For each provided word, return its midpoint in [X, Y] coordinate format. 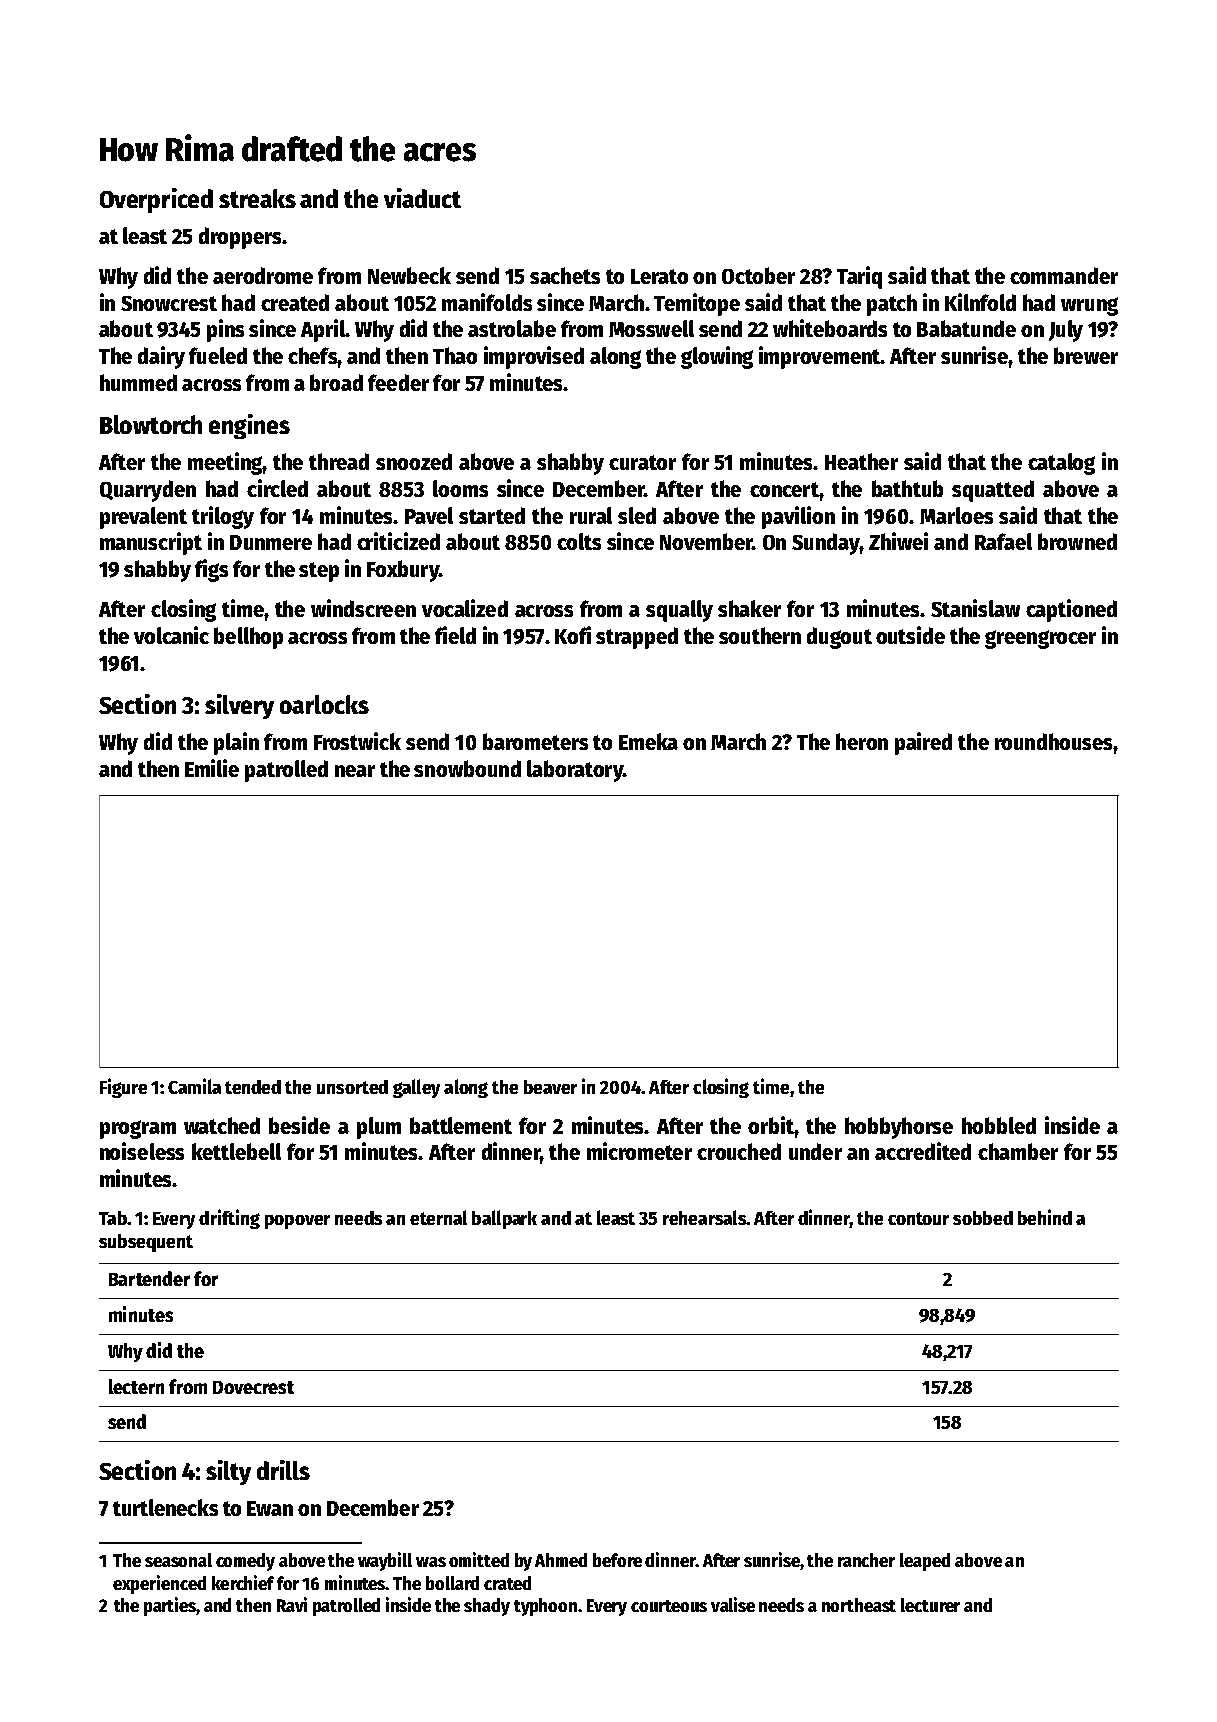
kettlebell [236, 1151]
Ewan [270, 1508]
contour [918, 1218]
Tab [113, 1218]
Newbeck [409, 275]
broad [336, 382]
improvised [534, 357]
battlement [461, 1125]
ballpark [504, 1219]
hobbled [999, 1125]
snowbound [467, 768]
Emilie [212, 768]
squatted [993, 491]
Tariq [859, 277]
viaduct [422, 198]
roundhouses [1053, 741]
